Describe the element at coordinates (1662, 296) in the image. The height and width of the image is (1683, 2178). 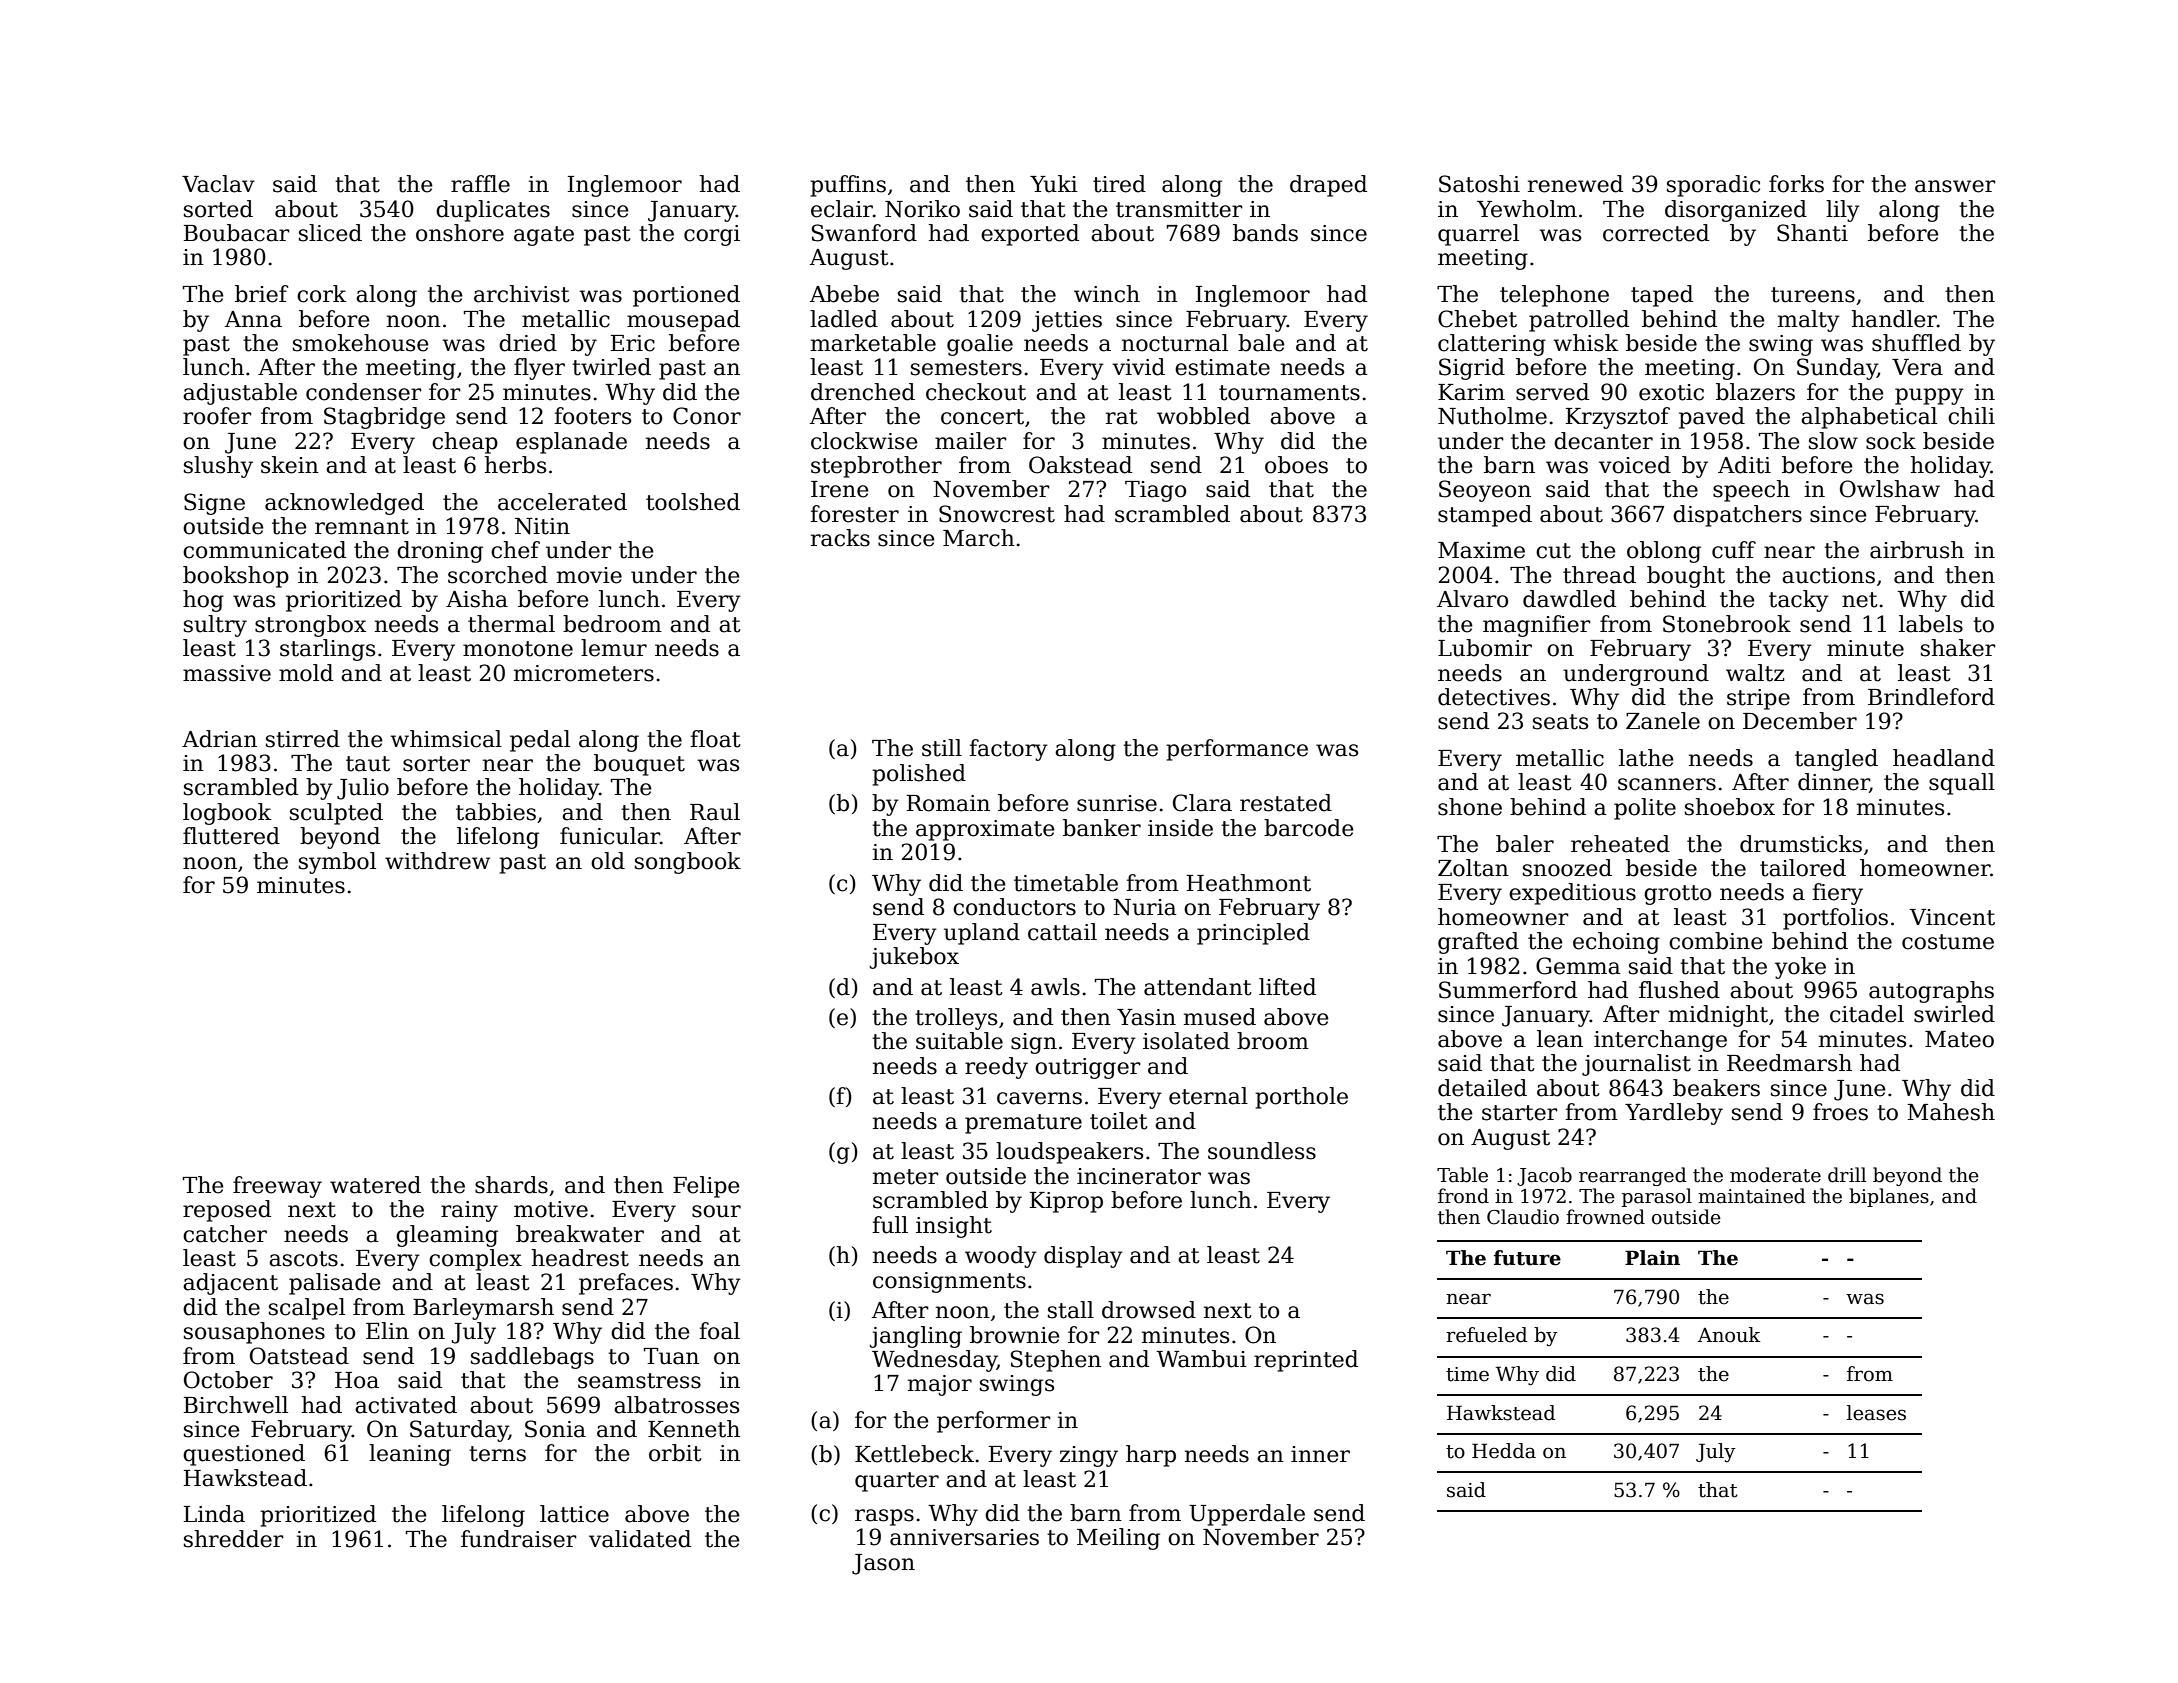
I see `taped` at that location.
